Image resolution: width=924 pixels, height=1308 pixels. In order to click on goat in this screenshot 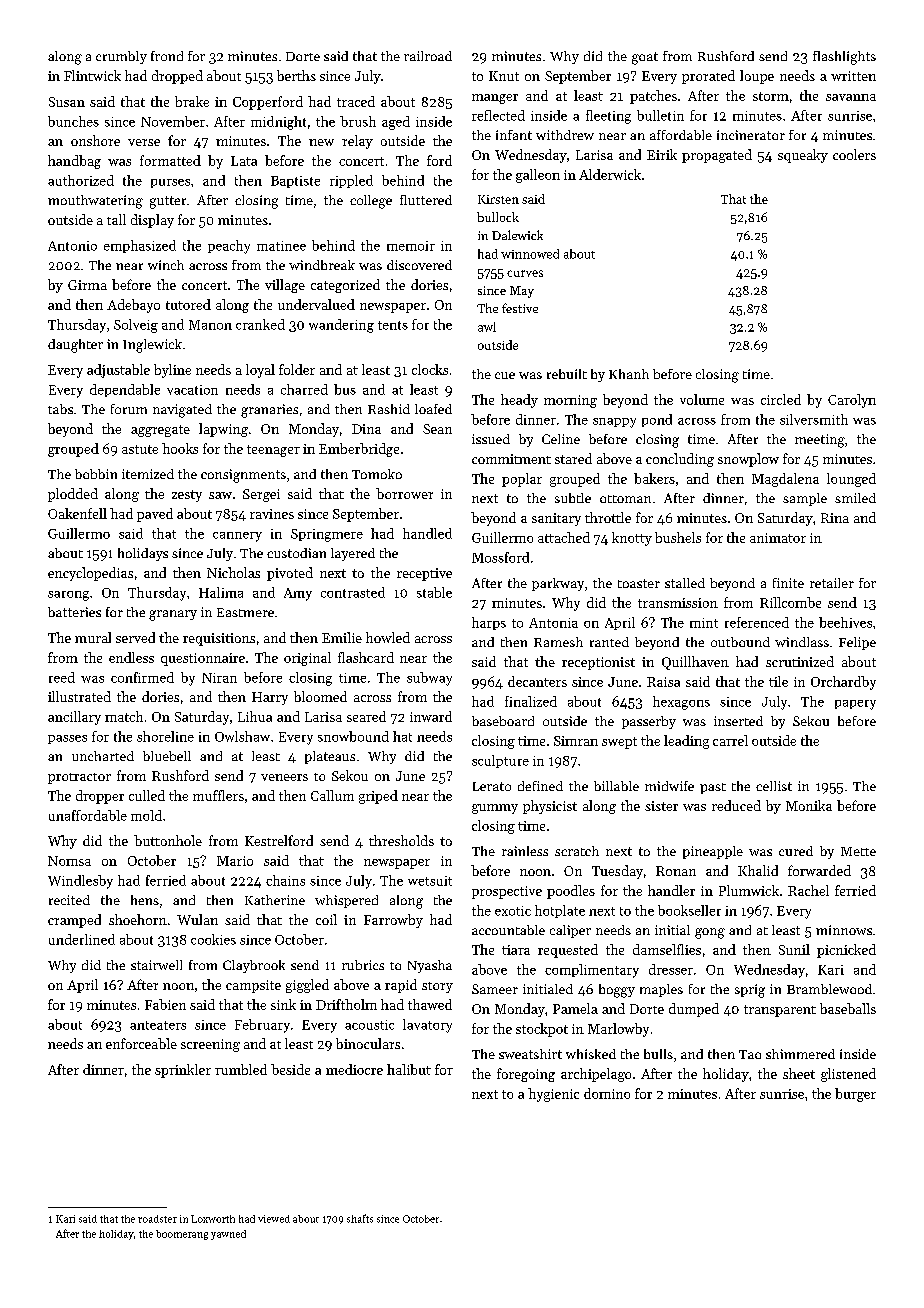, I will do `click(645, 58)`.
